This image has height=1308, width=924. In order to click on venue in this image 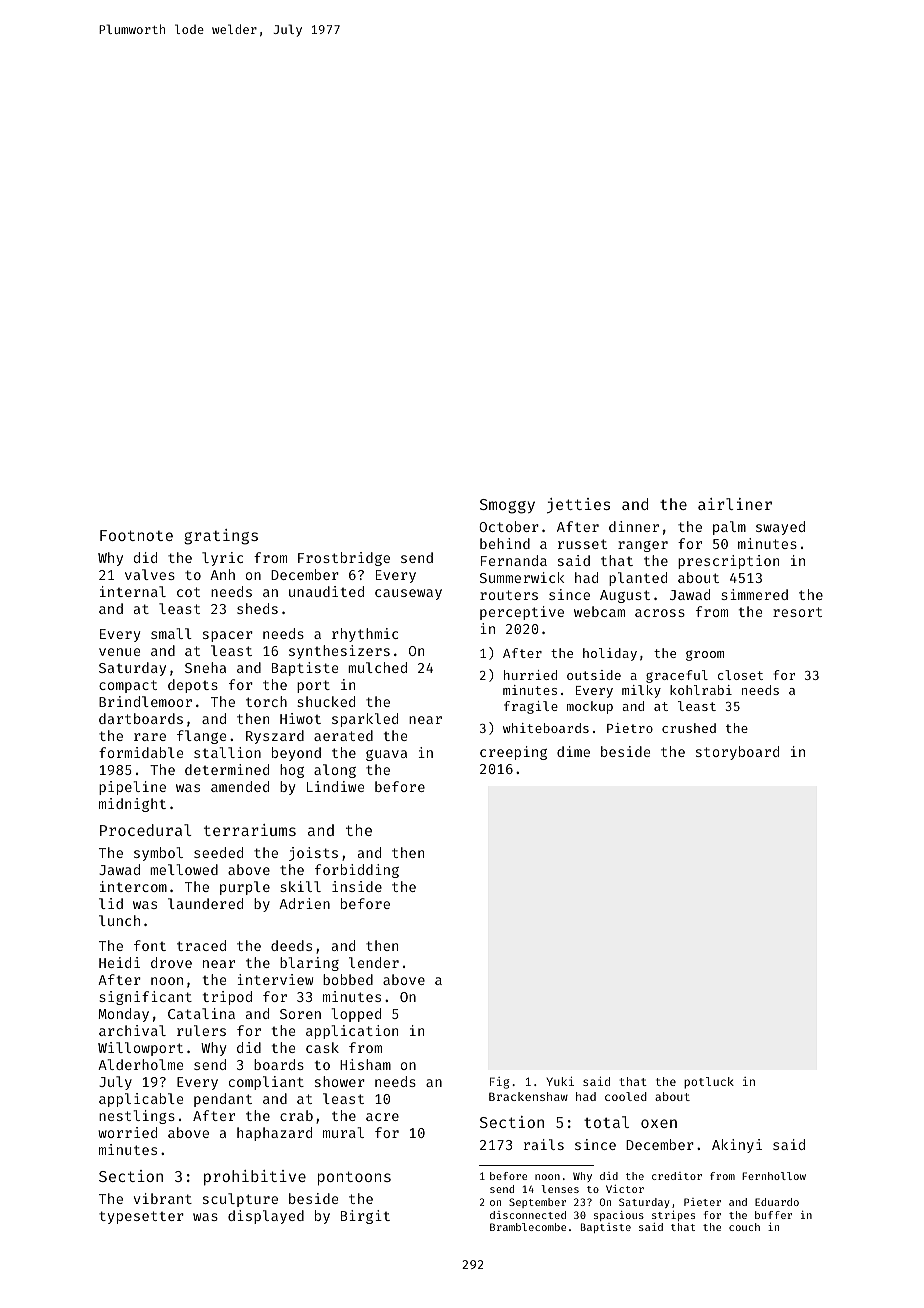, I will do `click(119, 652)`.
